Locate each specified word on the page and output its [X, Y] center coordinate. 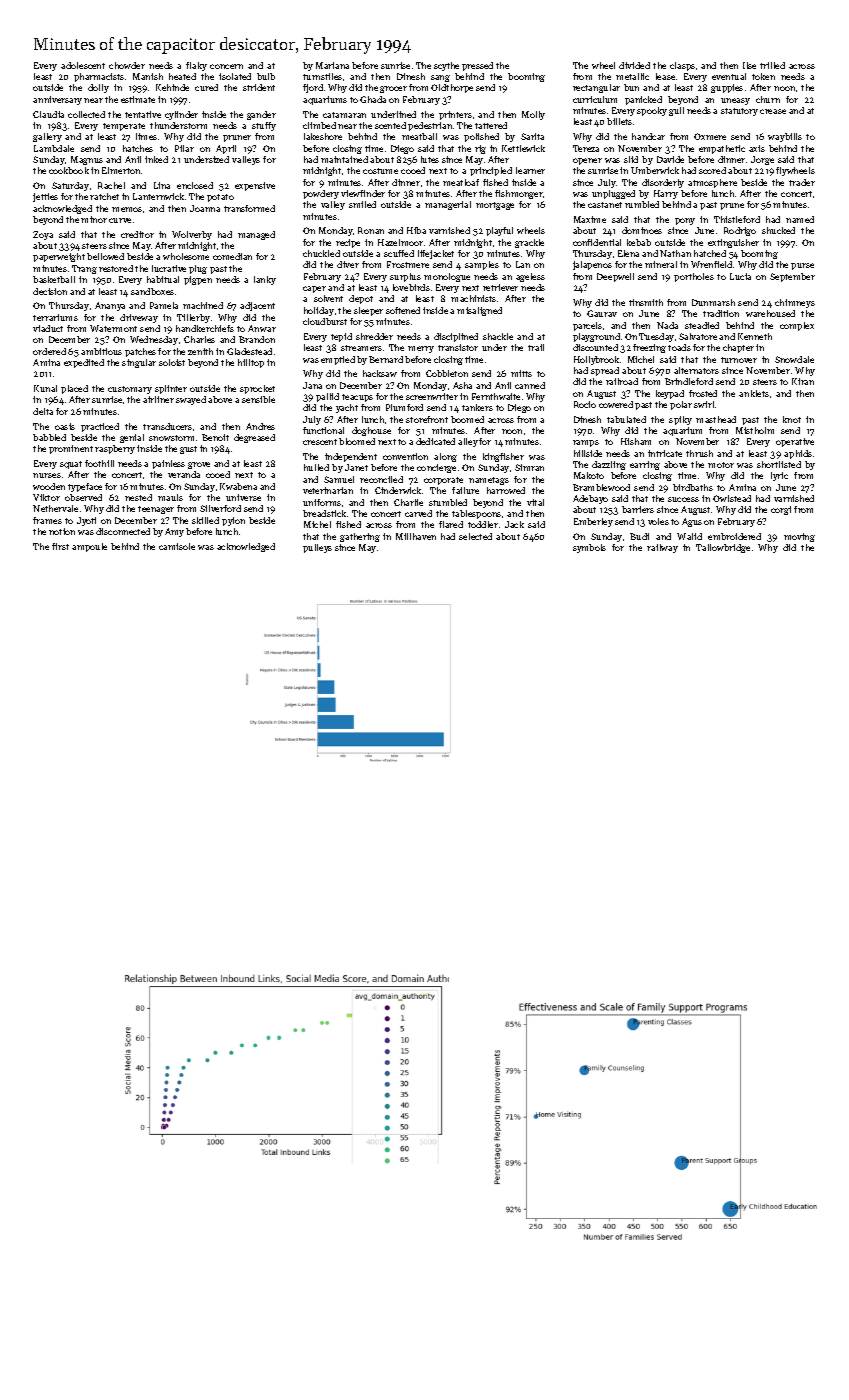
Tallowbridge [723, 548]
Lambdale [54, 148]
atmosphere [712, 183]
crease [773, 111]
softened [403, 310]
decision [50, 291]
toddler [483, 524]
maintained [344, 159]
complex [797, 326]
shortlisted [779, 464]
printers [455, 115]
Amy [174, 532]
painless [168, 464]
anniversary [57, 100]
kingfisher [503, 457]
